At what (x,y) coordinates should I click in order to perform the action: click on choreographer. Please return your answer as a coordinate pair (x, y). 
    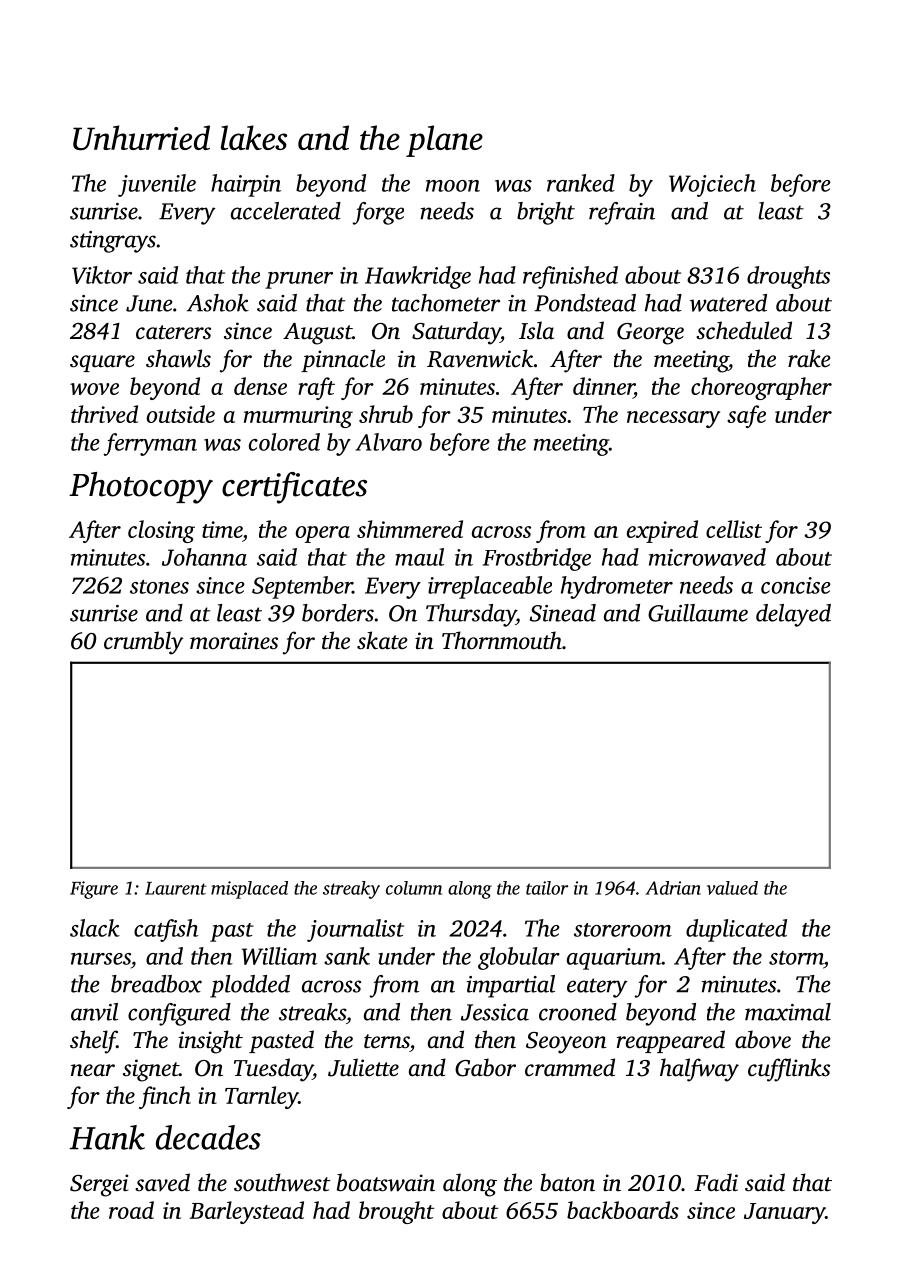
    Looking at the image, I should click on (761, 388).
